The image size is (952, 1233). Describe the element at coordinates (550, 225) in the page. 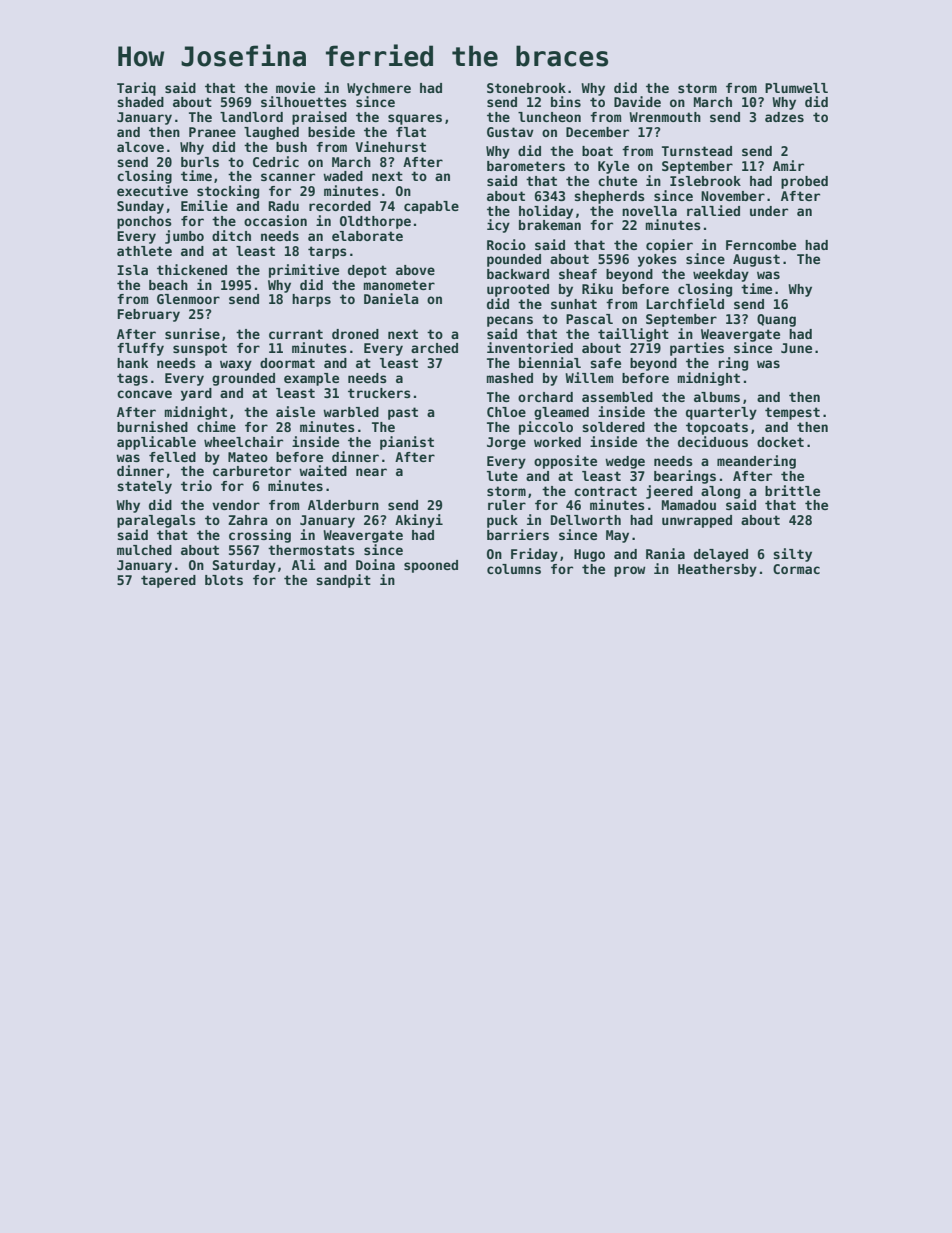

I see `brakeman` at that location.
